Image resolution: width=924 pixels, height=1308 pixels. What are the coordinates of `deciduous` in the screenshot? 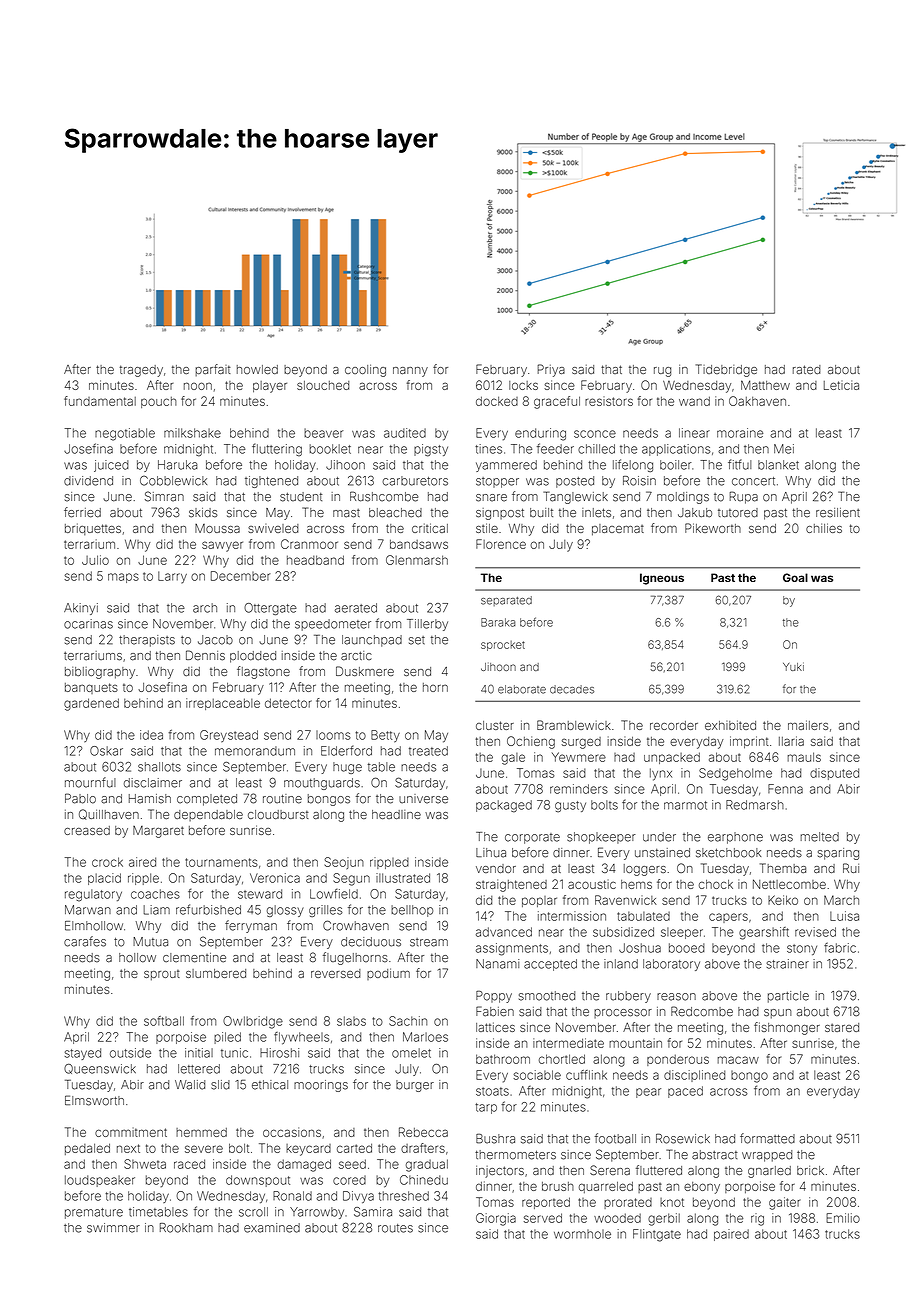 It's located at (371, 942).
